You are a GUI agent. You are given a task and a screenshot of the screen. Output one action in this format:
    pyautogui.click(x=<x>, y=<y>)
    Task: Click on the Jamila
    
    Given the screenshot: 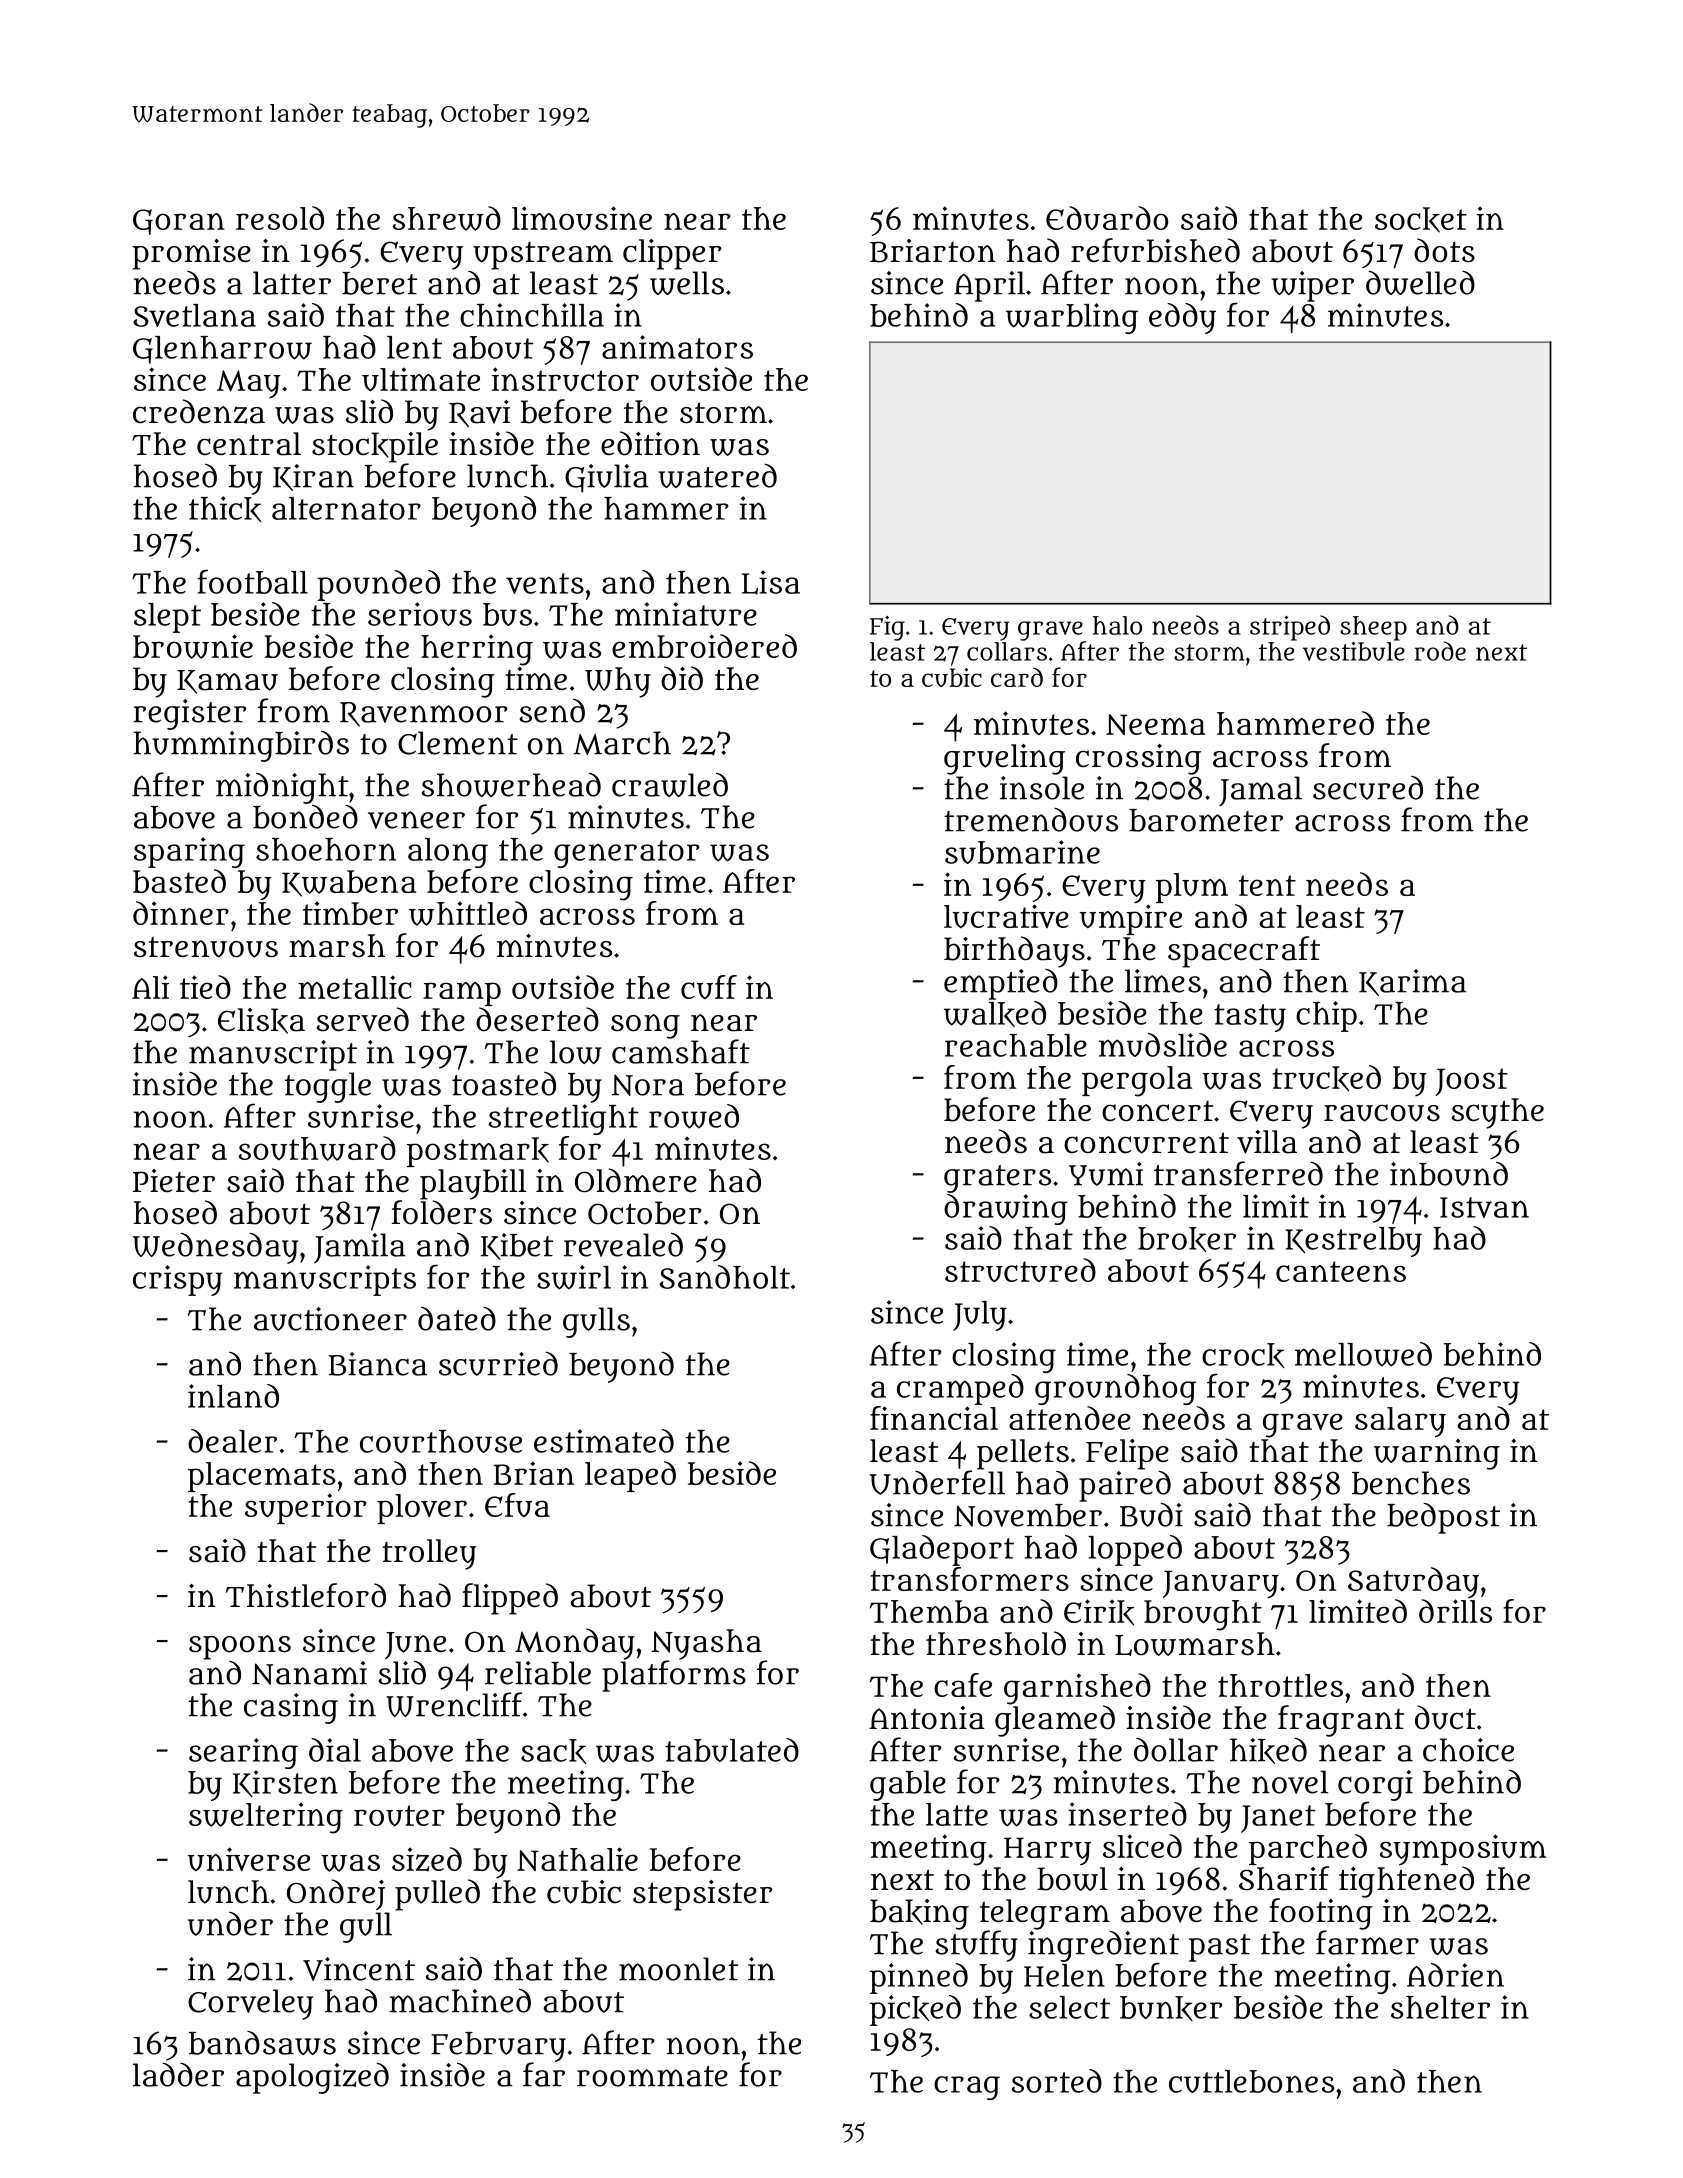 What is the action you would take?
    pyautogui.click(x=359, y=1248)
